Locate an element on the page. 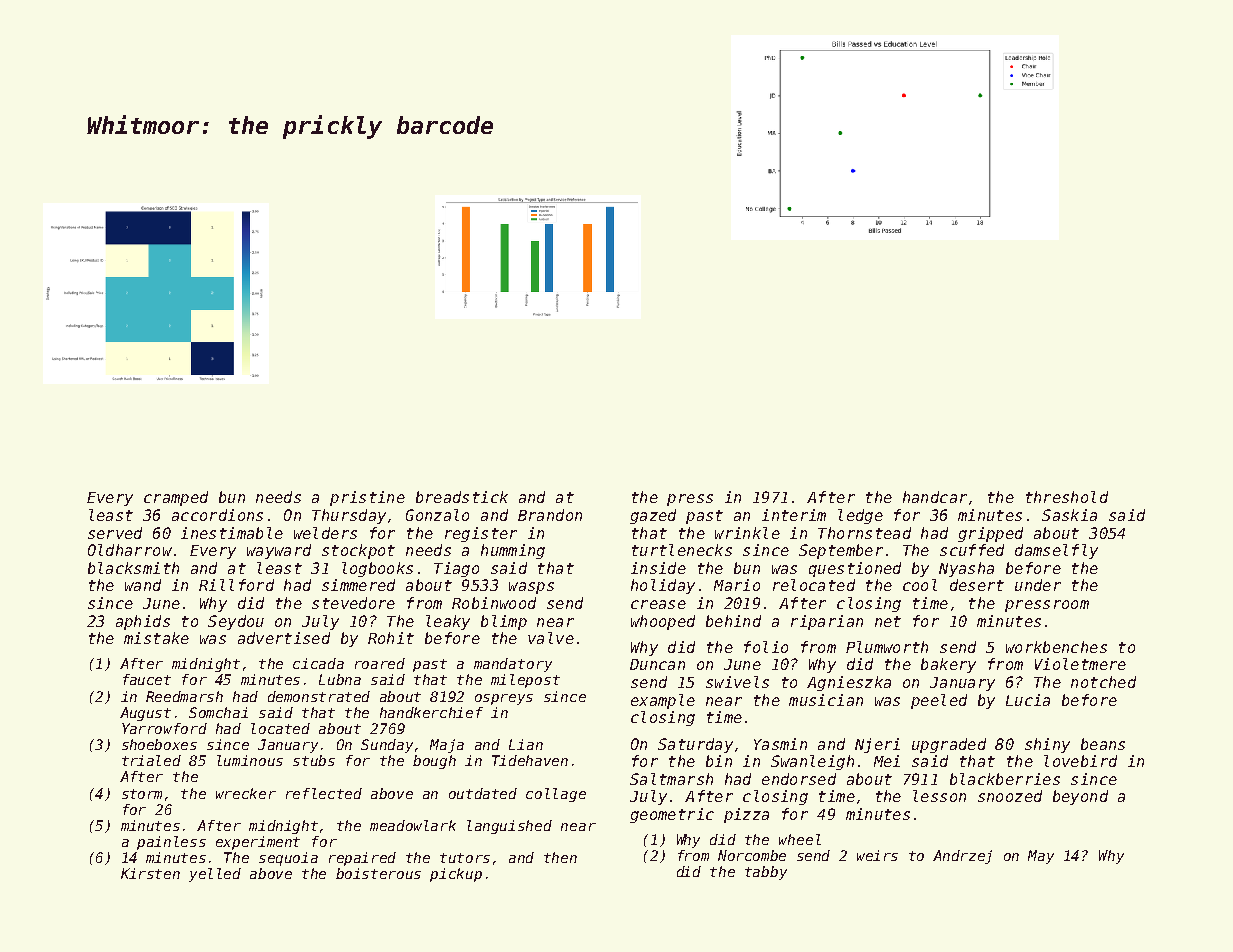 This document has width=1233, height=952. threshold is located at coordinates (1067, 497).
